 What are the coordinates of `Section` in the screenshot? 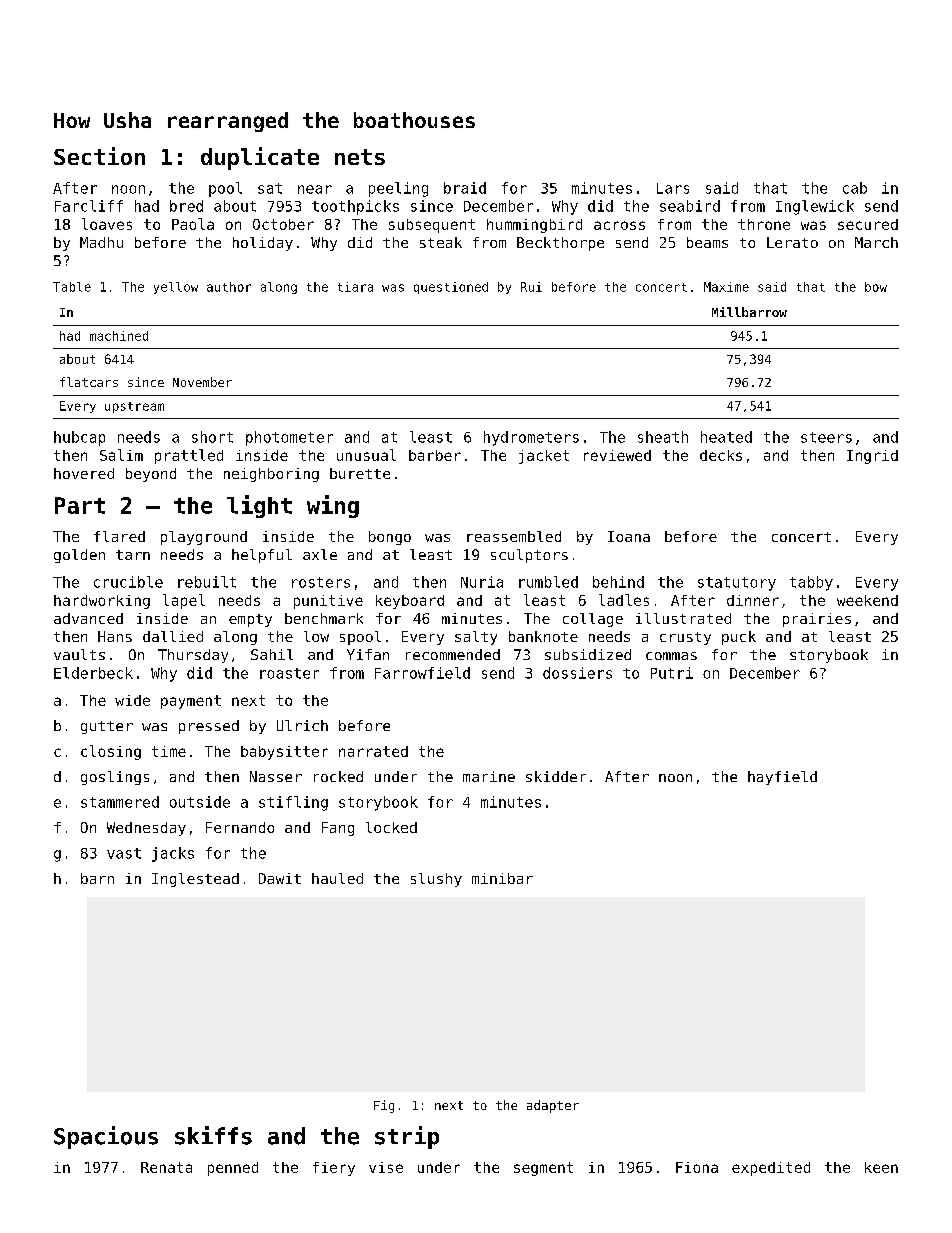 It's located at (99, 156).
